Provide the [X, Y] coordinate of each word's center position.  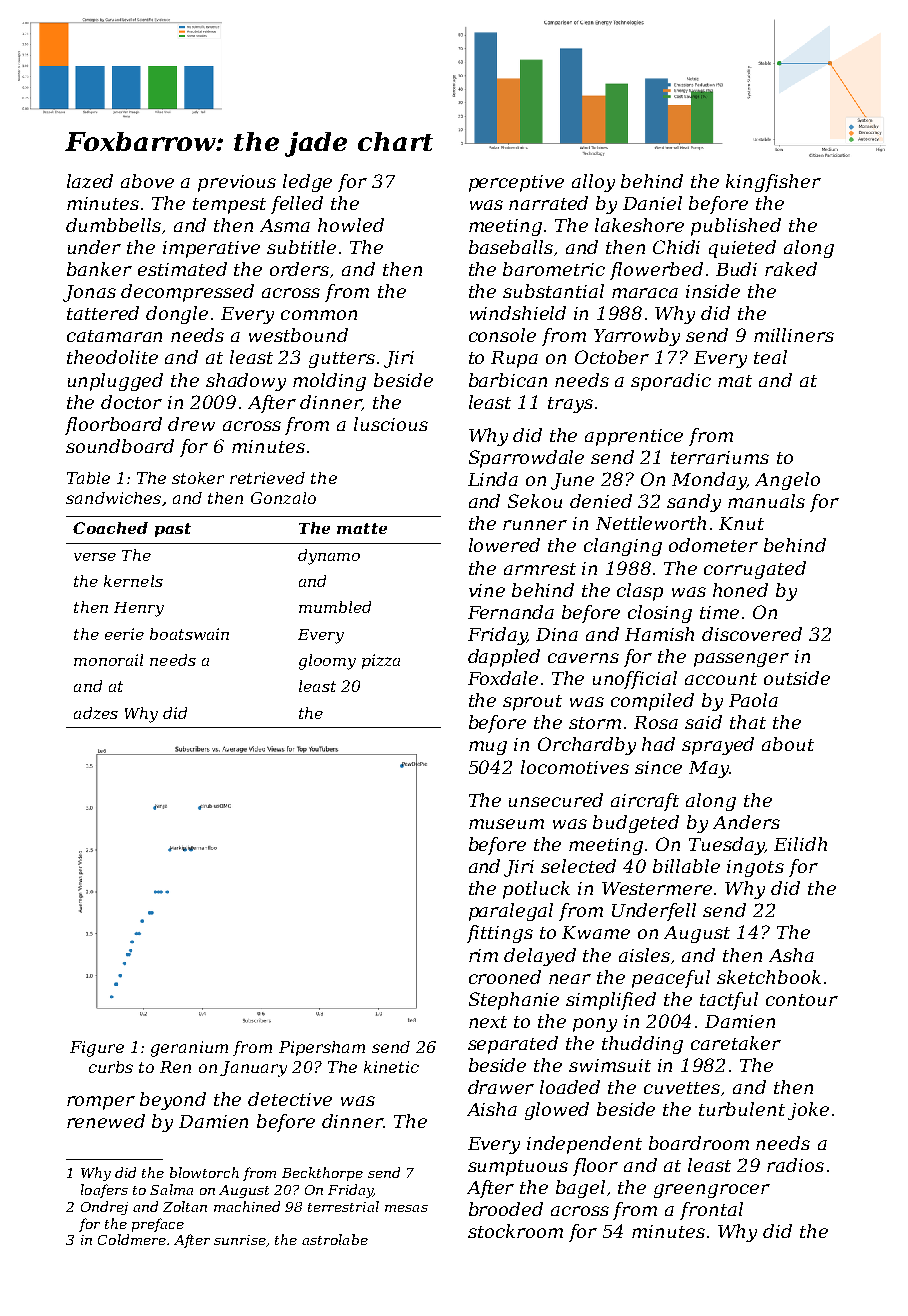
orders [299, 269]
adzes [96, 713]
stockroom [515, 1231]
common [319, 315]
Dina [557, 634]
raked [791, 269]
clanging [623, 547]
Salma [171, 1189]
